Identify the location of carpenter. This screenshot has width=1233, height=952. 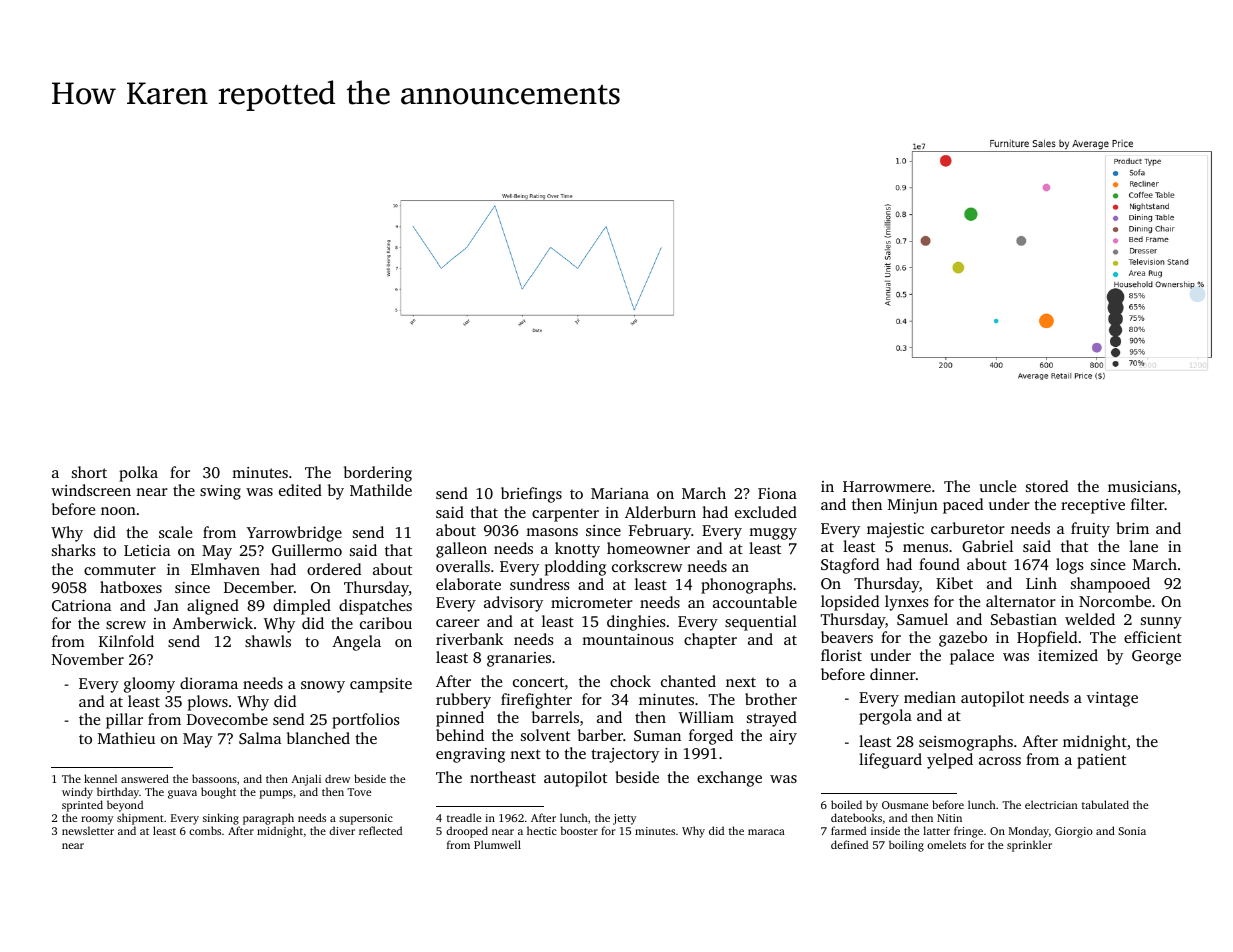
(565, 515).
